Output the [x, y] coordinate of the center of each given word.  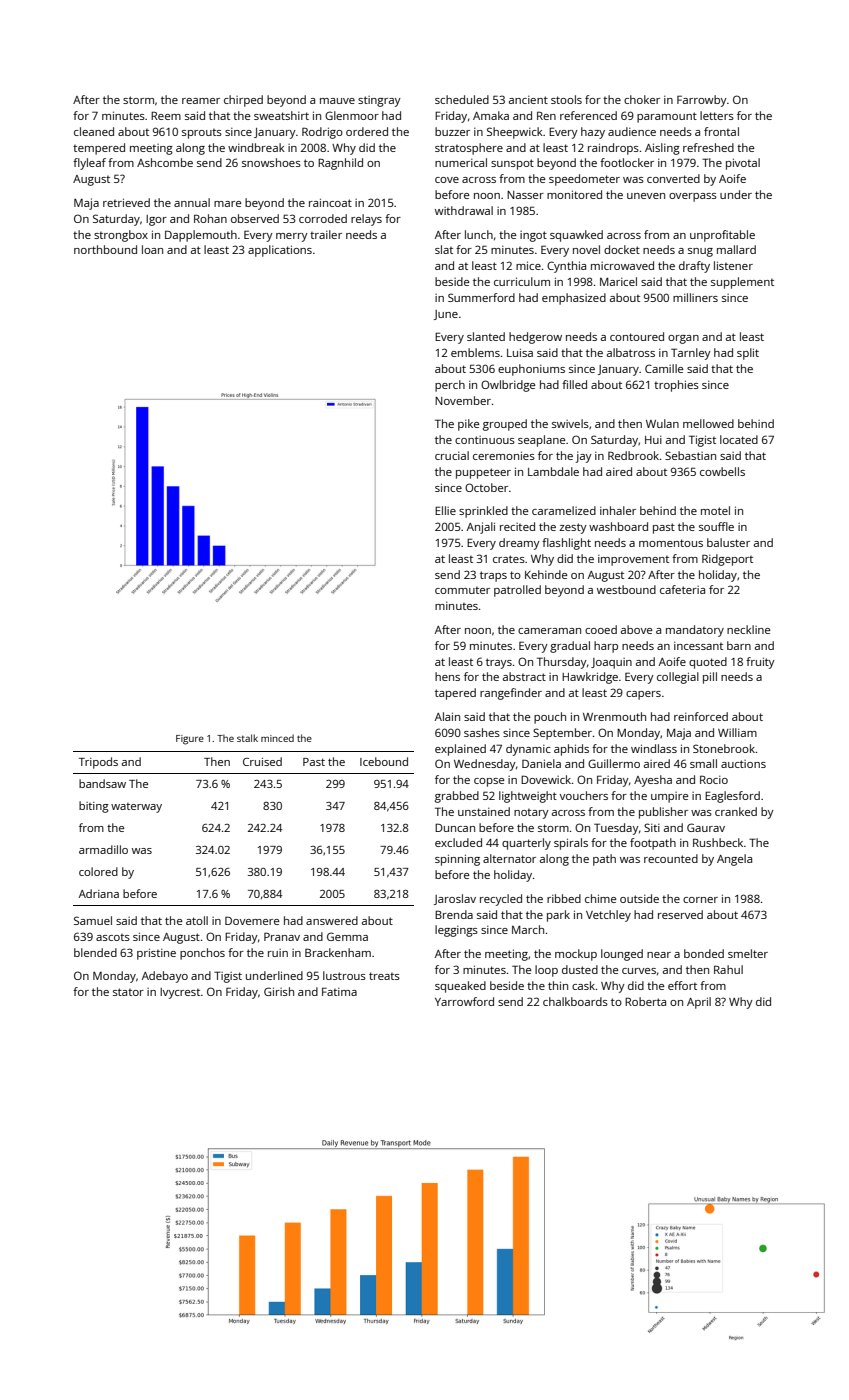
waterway [136, 808]
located [739, 439]
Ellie [445, 510]
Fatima [339, 991]
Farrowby [702, 101]
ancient [528, 100]
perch [450, 386]
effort [682, 985]
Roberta [645, 1001]
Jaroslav [455, 899]
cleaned [94, 131]
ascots [113, 937]
